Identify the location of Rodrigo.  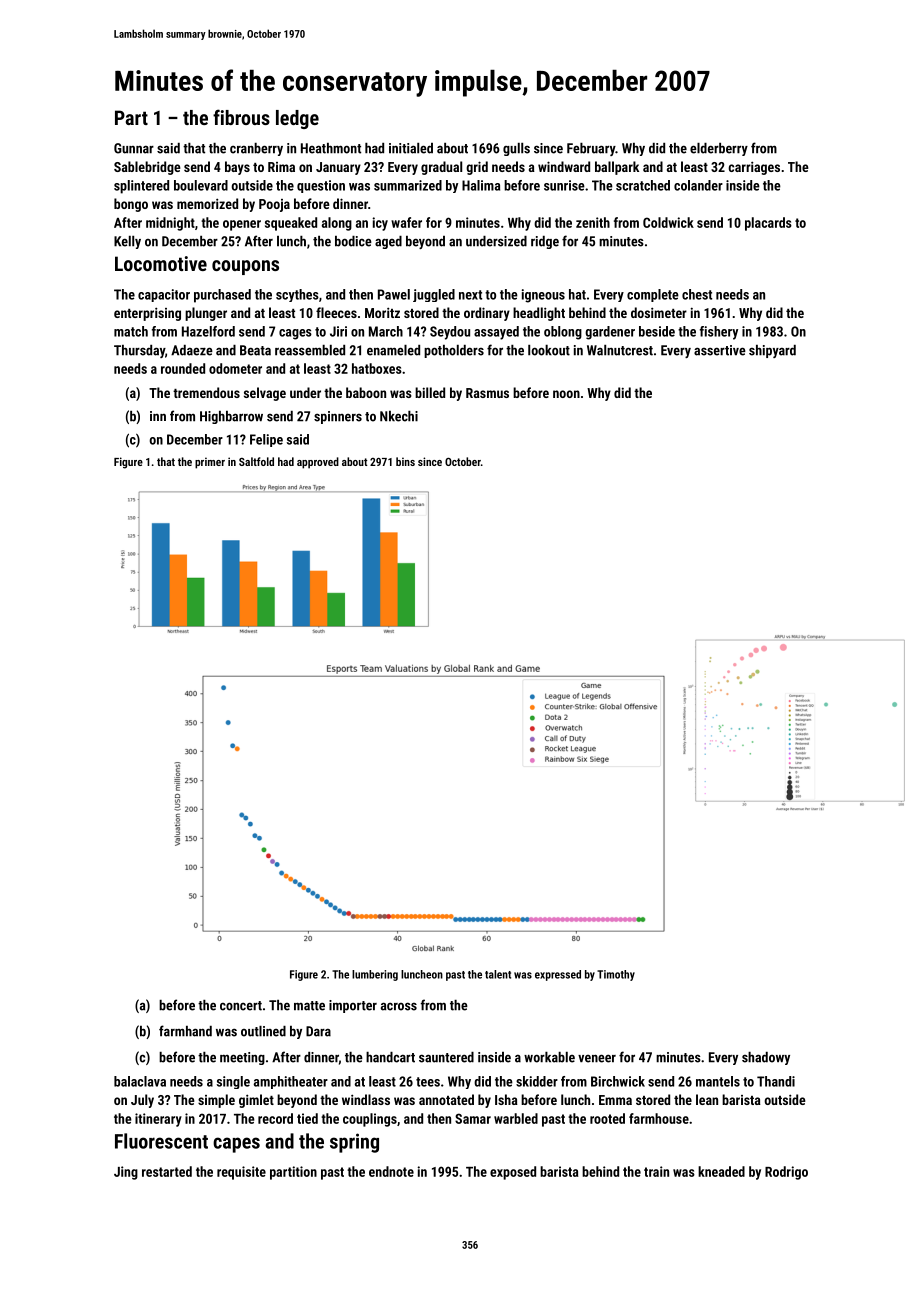
(786, 1173).
